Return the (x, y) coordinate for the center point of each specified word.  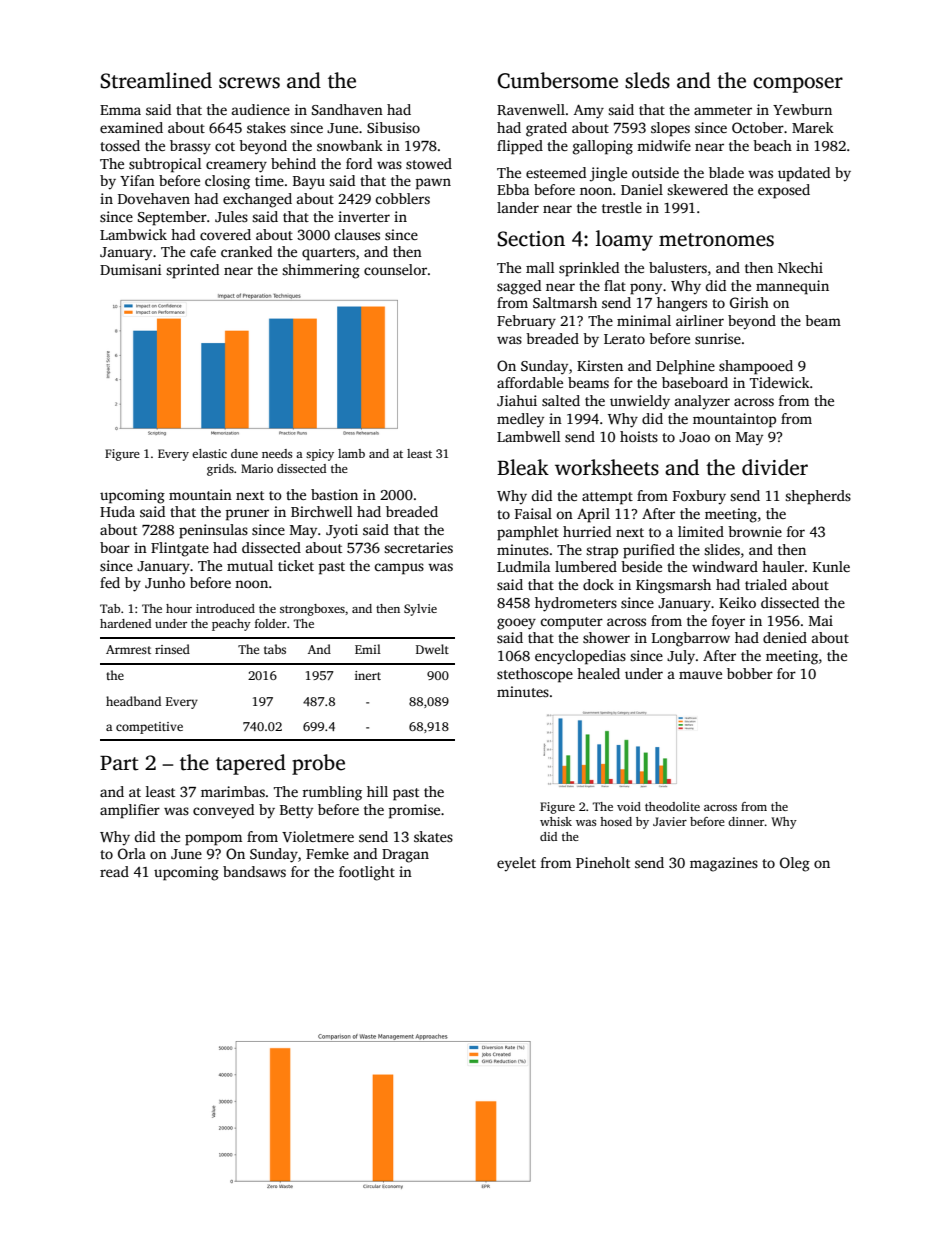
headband (133, 701)
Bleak (523, 467)
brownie (755, 531)
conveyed (223, 811)
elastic (209, 453)
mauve (700, 675)
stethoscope (535, 675)
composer (798, 85)
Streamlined (156, 80)
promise (414, 811)
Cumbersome (557, 80)
